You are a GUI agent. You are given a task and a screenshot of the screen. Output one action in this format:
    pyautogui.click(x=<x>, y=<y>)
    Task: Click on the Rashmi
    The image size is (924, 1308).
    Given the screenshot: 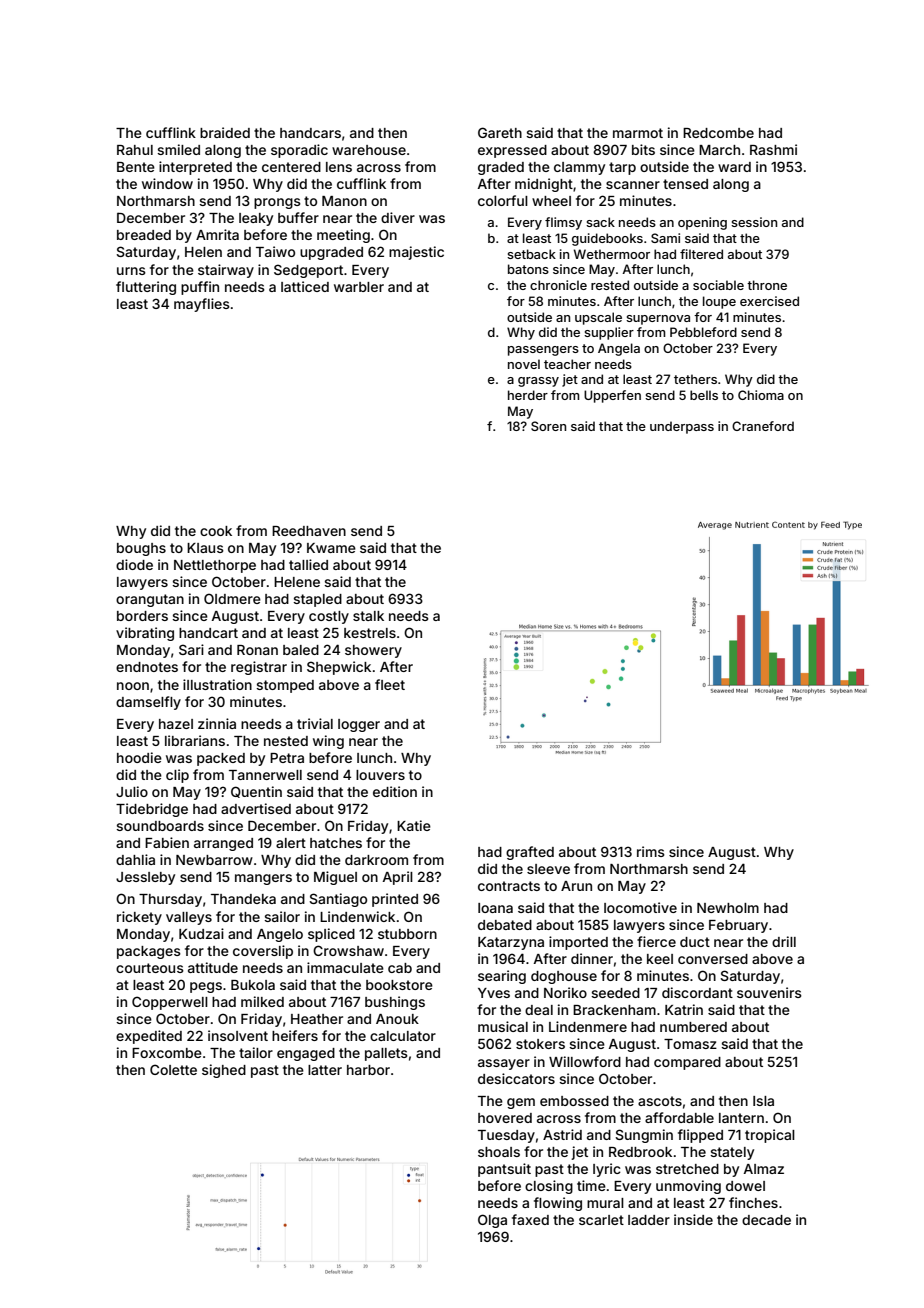 What is the action you would take?
    pyautogui.click(x=773, y=149)
